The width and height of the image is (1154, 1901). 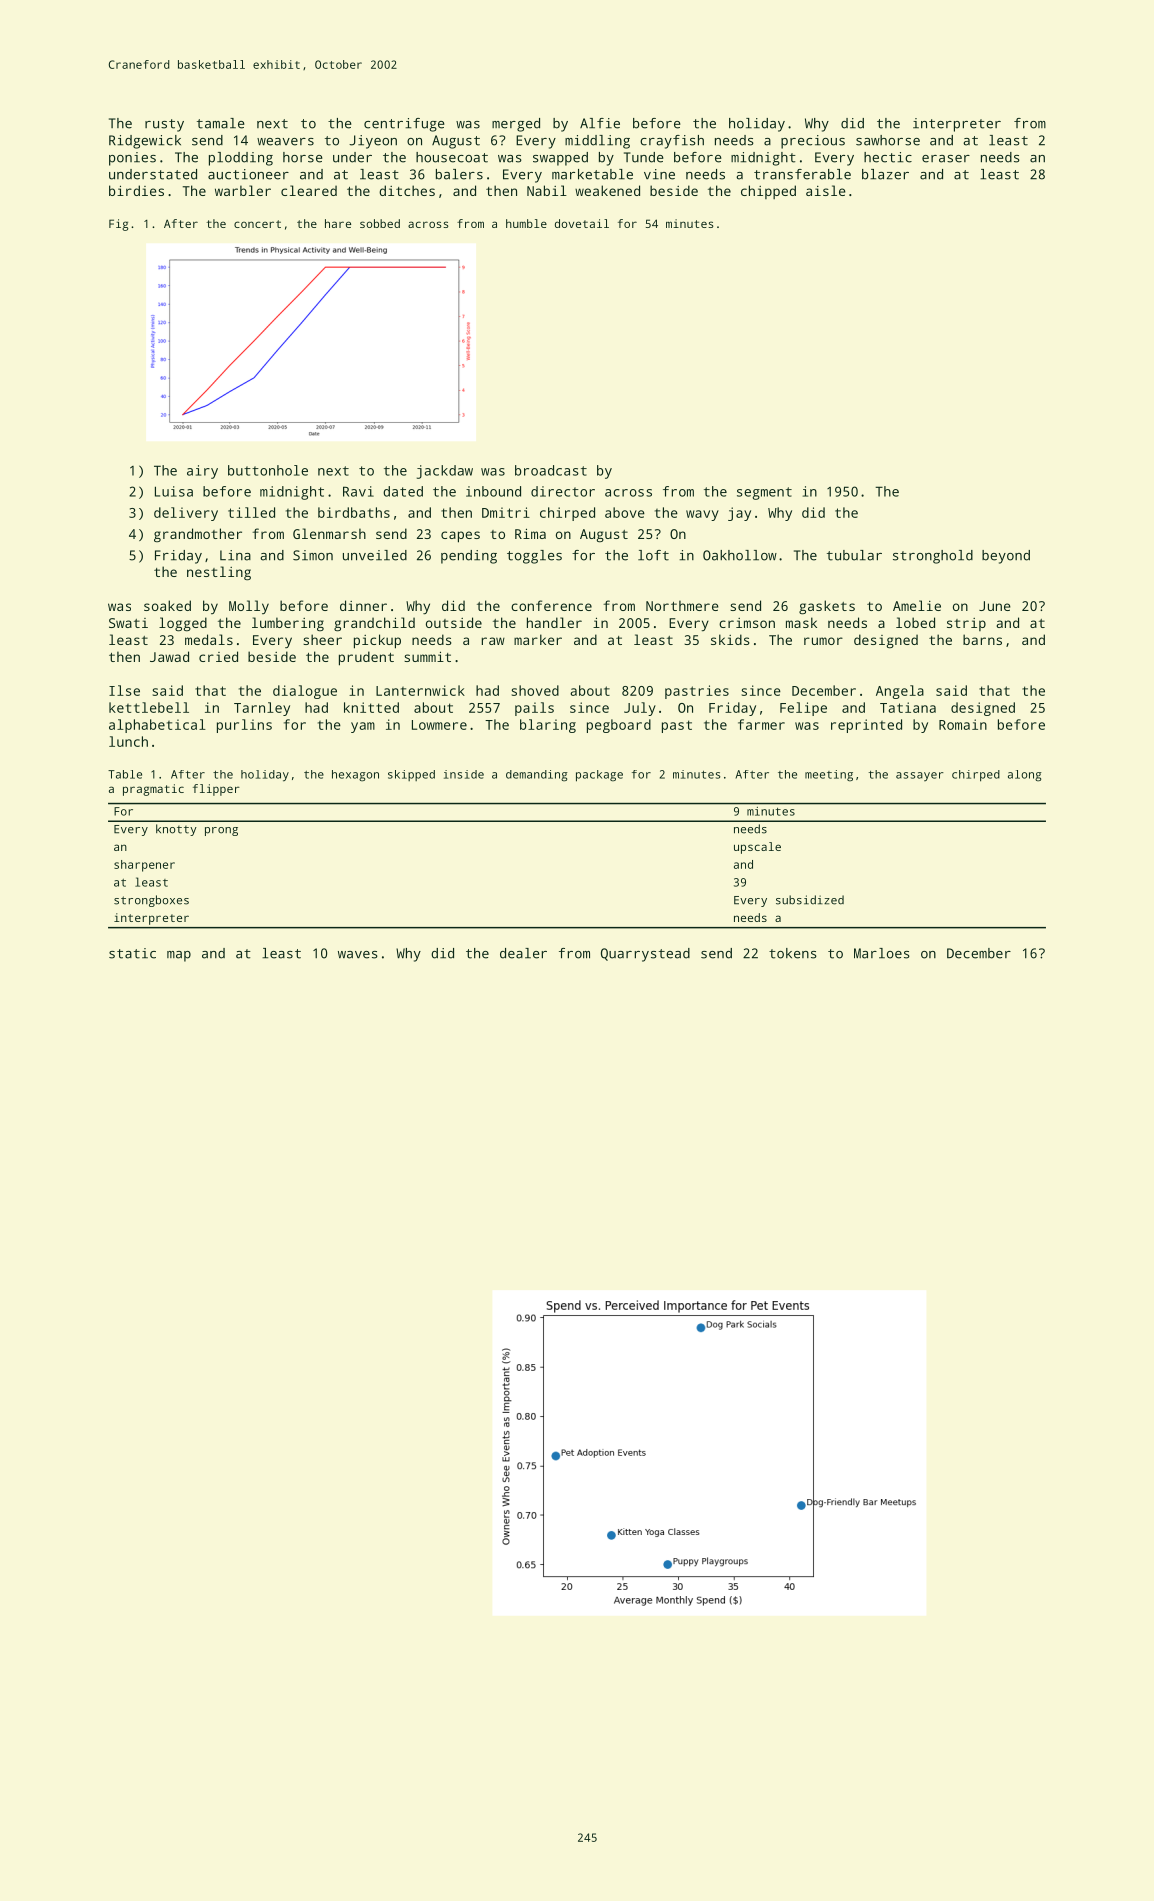 I want to click on purlins, so click(x=244, y=726).
